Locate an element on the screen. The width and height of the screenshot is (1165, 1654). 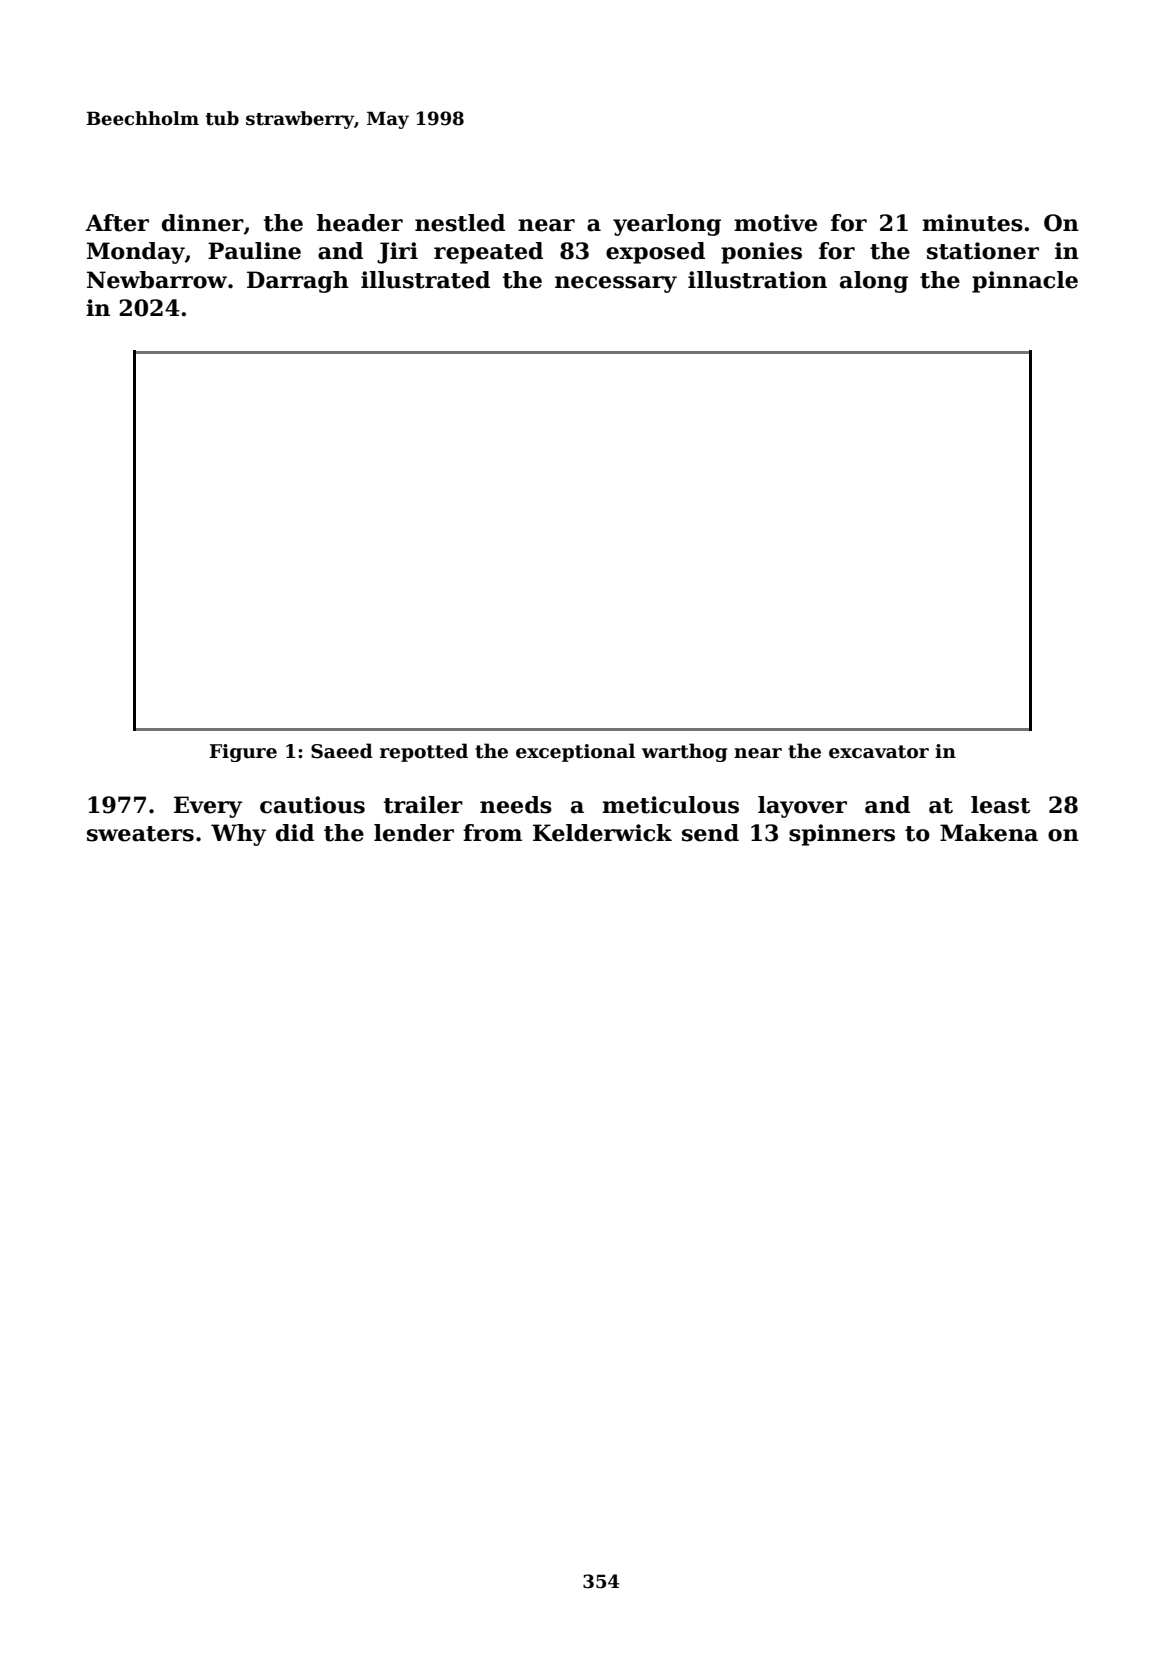
Newbarrow is located at coordinates (157, 280).
